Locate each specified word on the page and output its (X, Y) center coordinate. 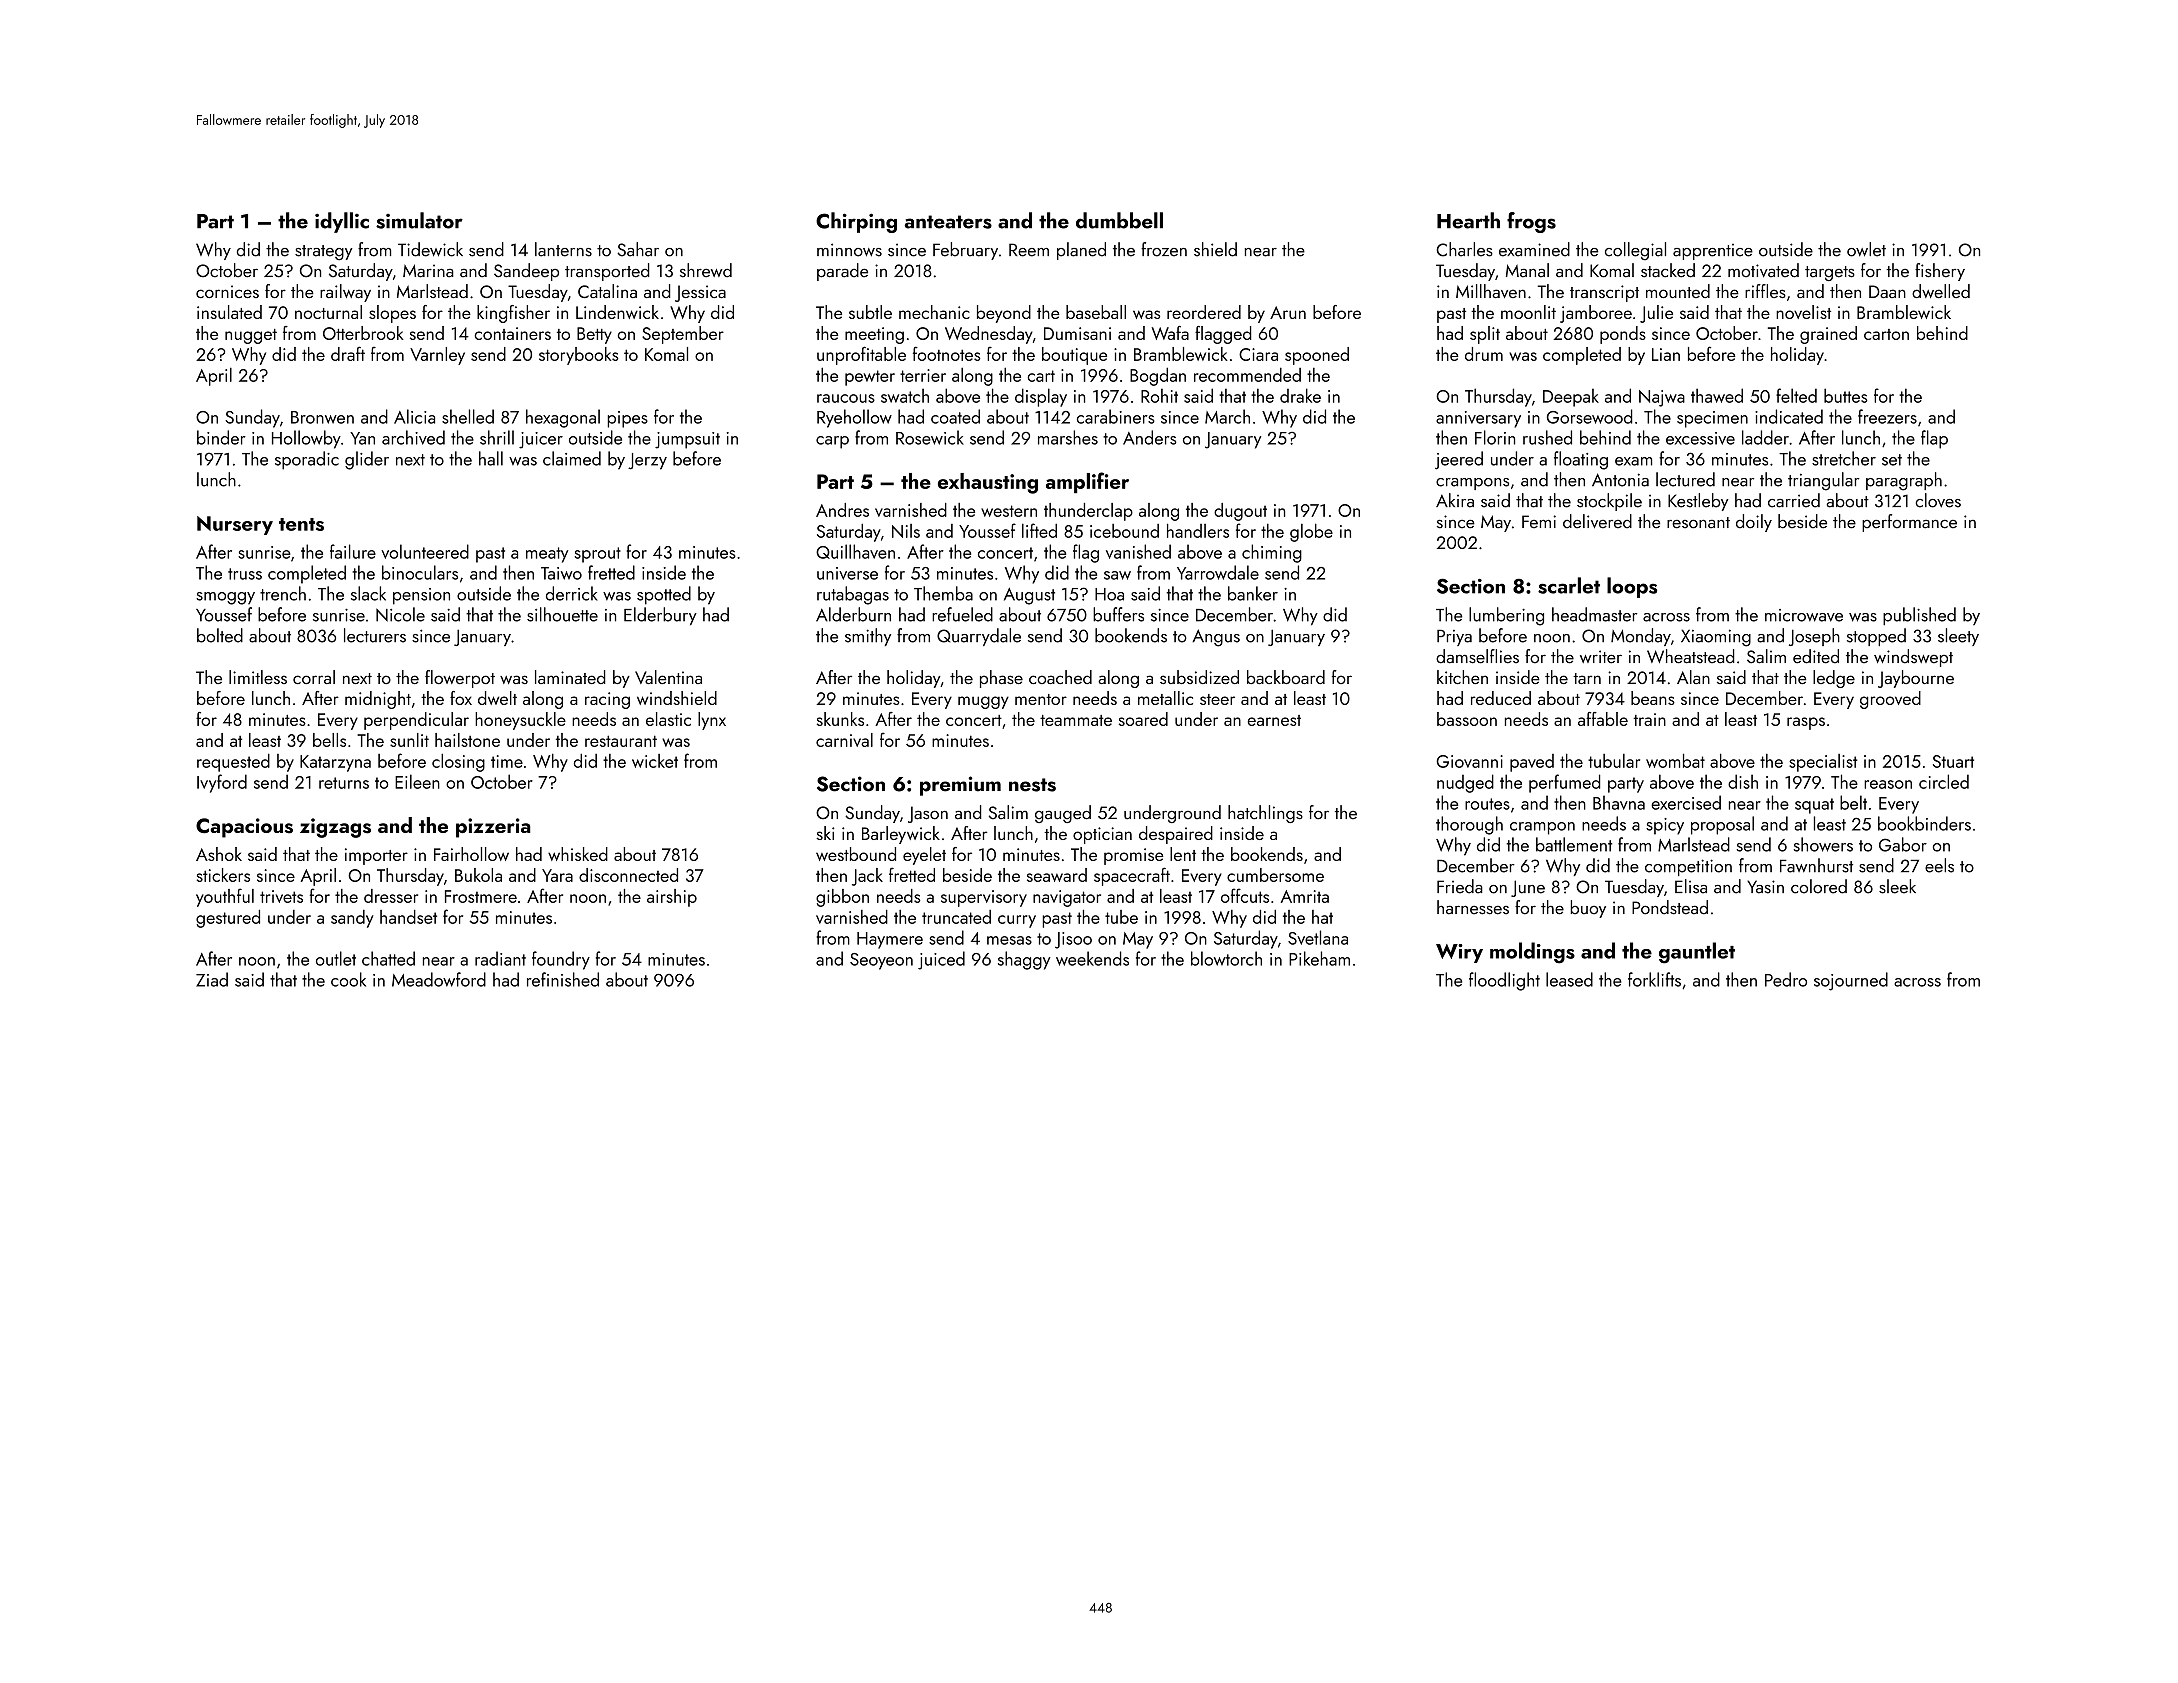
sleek (1897, 886)
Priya (1454, 637)
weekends (1092, 958)
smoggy (225, 598)
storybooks (579, 356)
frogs (1531, 222)
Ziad (212, 979)
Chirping (856, 222)
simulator (419, 220)
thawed (1717, 395)
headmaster (1595, 614)
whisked (578, 854)
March (1227, 416)
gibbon (842, 898)
